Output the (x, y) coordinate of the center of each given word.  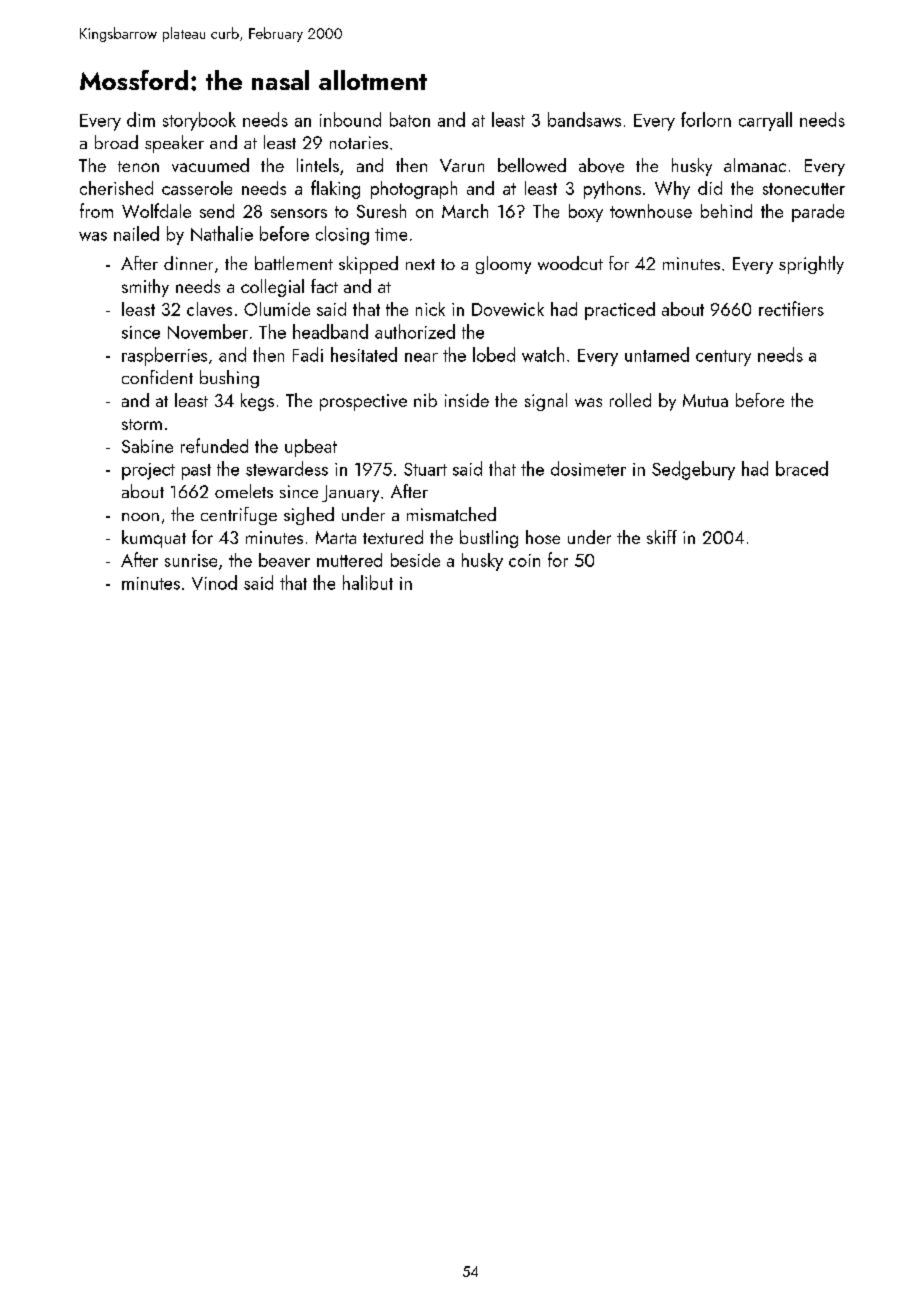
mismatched (451, 514)
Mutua (705, 400)
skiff (662, 537)
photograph (414, 190)
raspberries (164, 356)
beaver (284, 560)
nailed (136, 233)
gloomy (503, 265)
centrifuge (239, 516)
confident (157, 377)
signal (546, 402)
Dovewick (508, 309)
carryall (765, 121)
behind (726, 211)
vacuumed (210, 165)
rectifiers (791, 308)
